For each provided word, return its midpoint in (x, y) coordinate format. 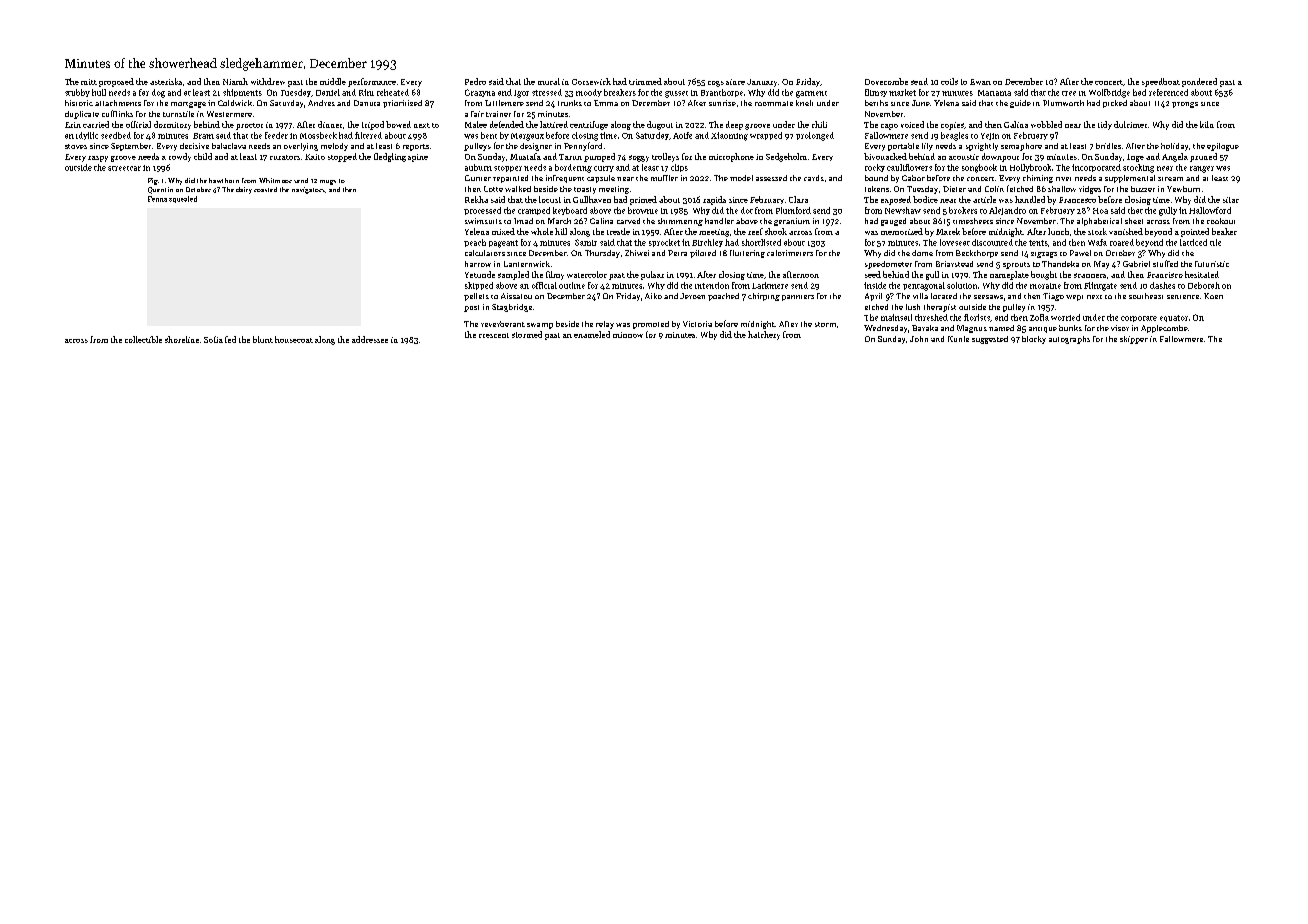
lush (913, 307)
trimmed (645, 81)
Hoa (1100, 211)
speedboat (1161, 82)
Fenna (157, 199)
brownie (643, 210)
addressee (370, 339)
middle (333, 81)
